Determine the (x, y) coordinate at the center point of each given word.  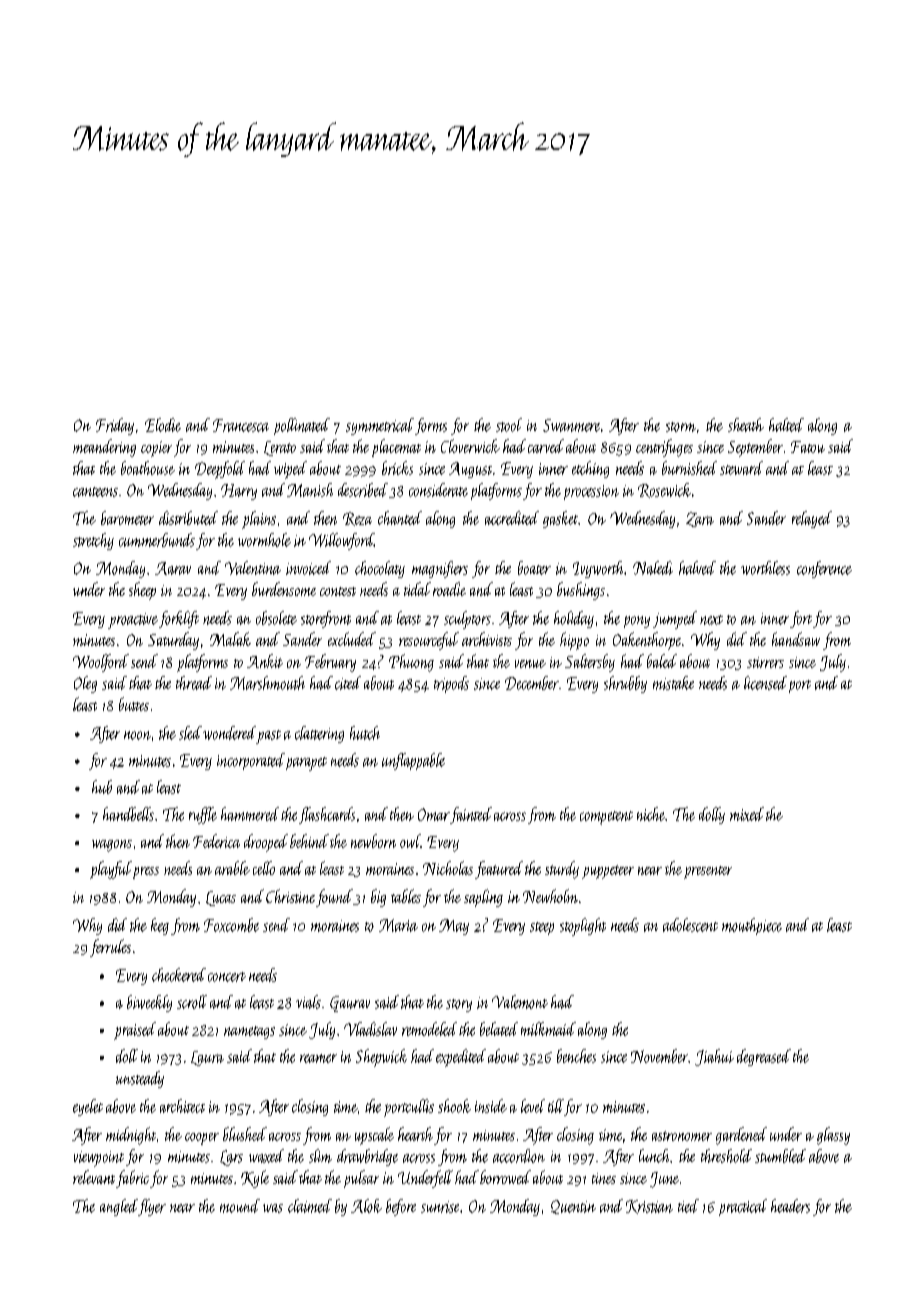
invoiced (308, 568)
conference (824, 569)
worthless (765, 568)
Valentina (253, 568)
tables (406, 896)
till (556, 1106)
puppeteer (608, 872)
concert (227, 977)
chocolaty (380, 569)
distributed (188, 518)
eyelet (88, 1107)
